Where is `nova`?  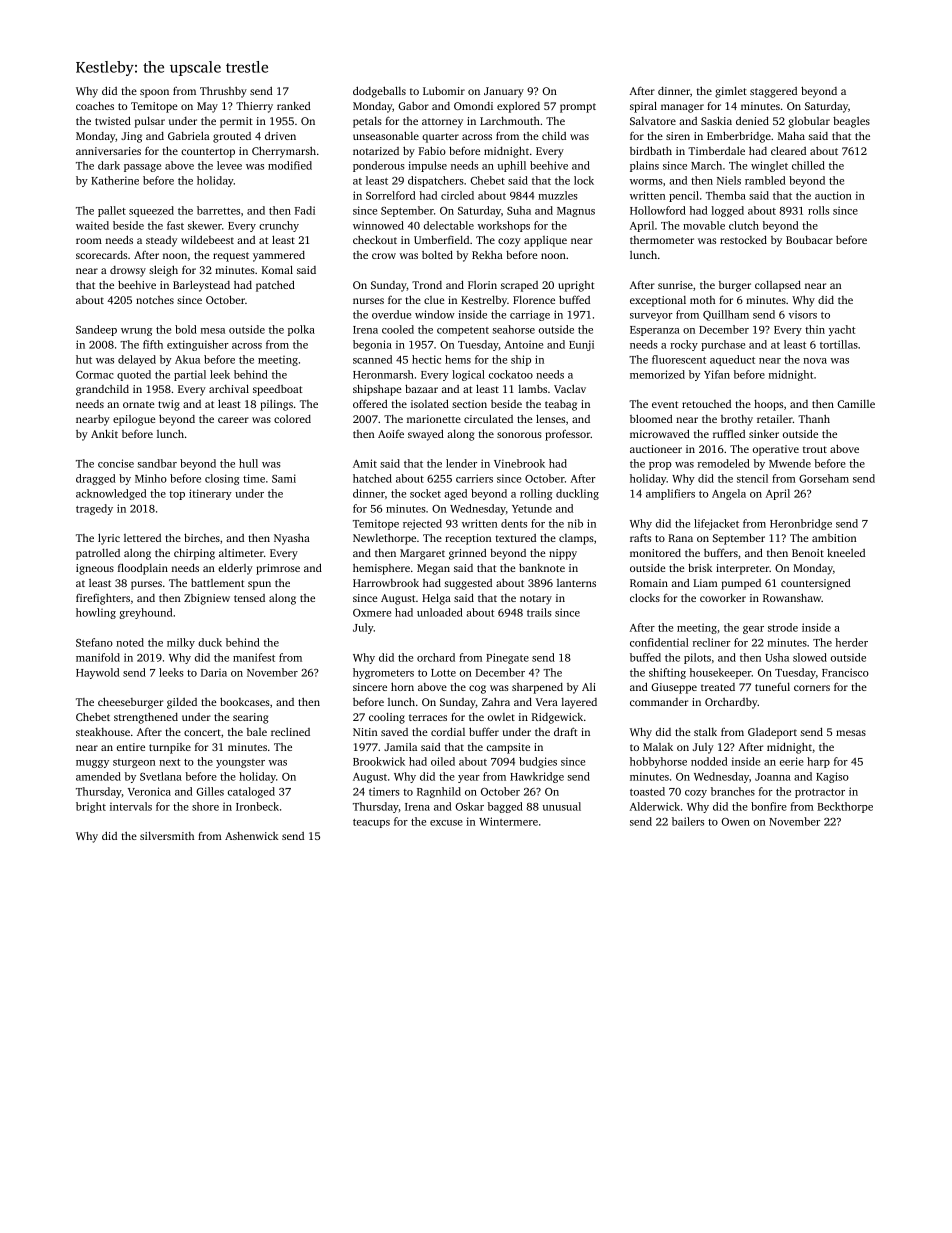
nova is located at coordinates (815, 361).
